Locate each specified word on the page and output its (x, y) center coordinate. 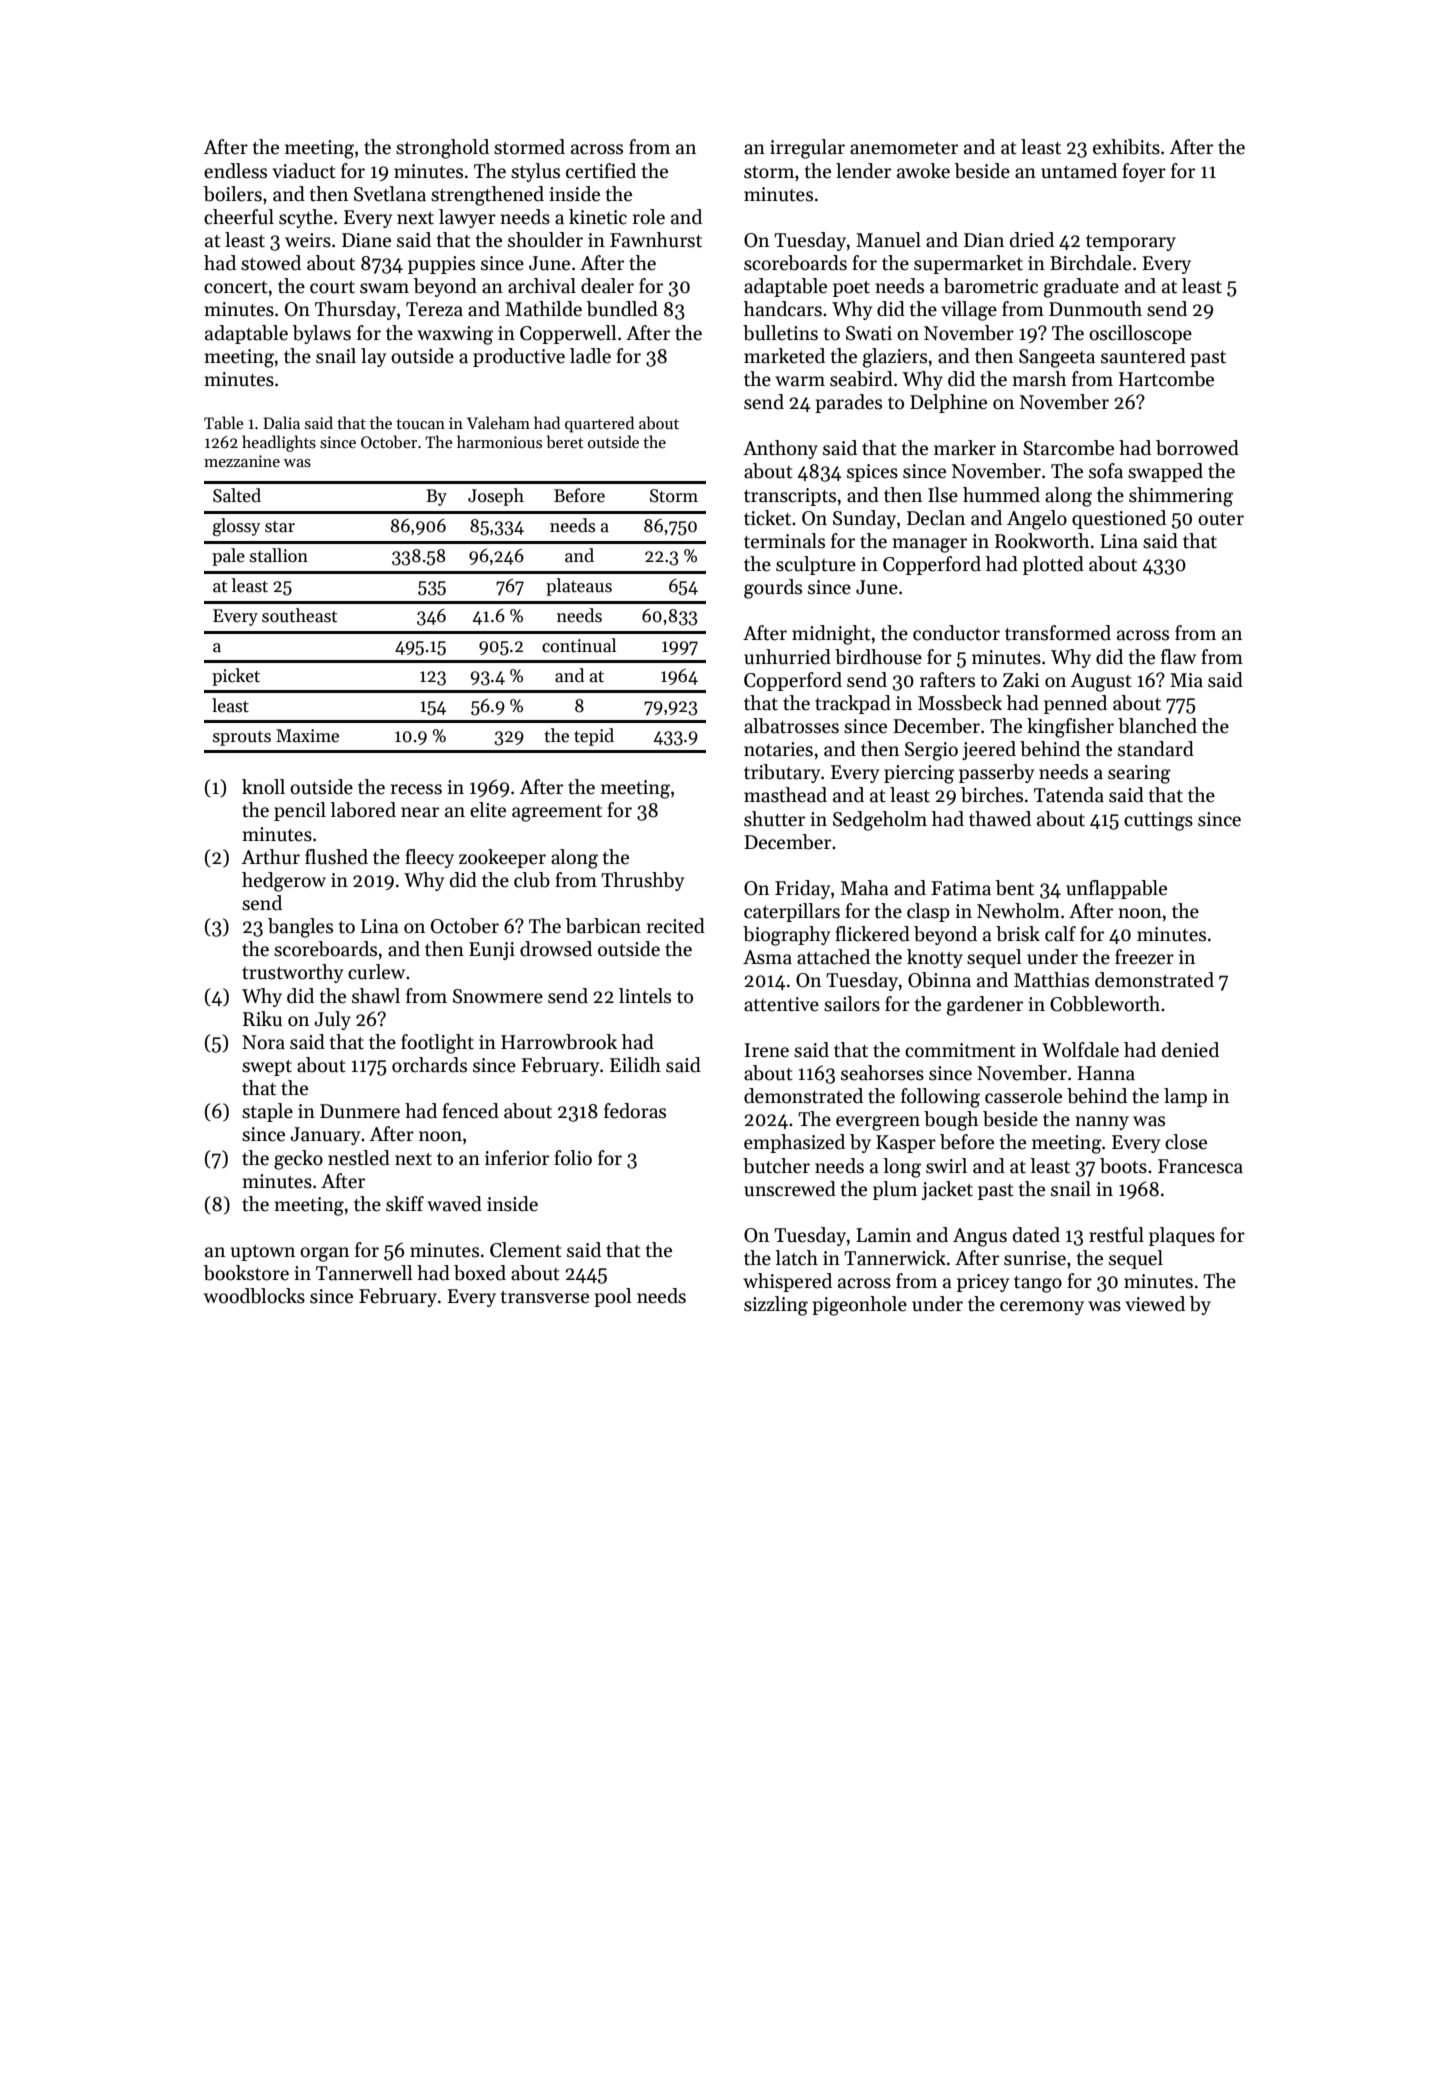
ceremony (1042, 1308)
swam (384, 288)
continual (579, 645)
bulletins (780, 333)
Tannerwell (364, 1273)
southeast (299, 615)
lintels (645, 996)
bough (951, 1121)
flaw (1178, 657)
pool (613, 1297)
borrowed (1197, 448)
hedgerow (284, 882)
